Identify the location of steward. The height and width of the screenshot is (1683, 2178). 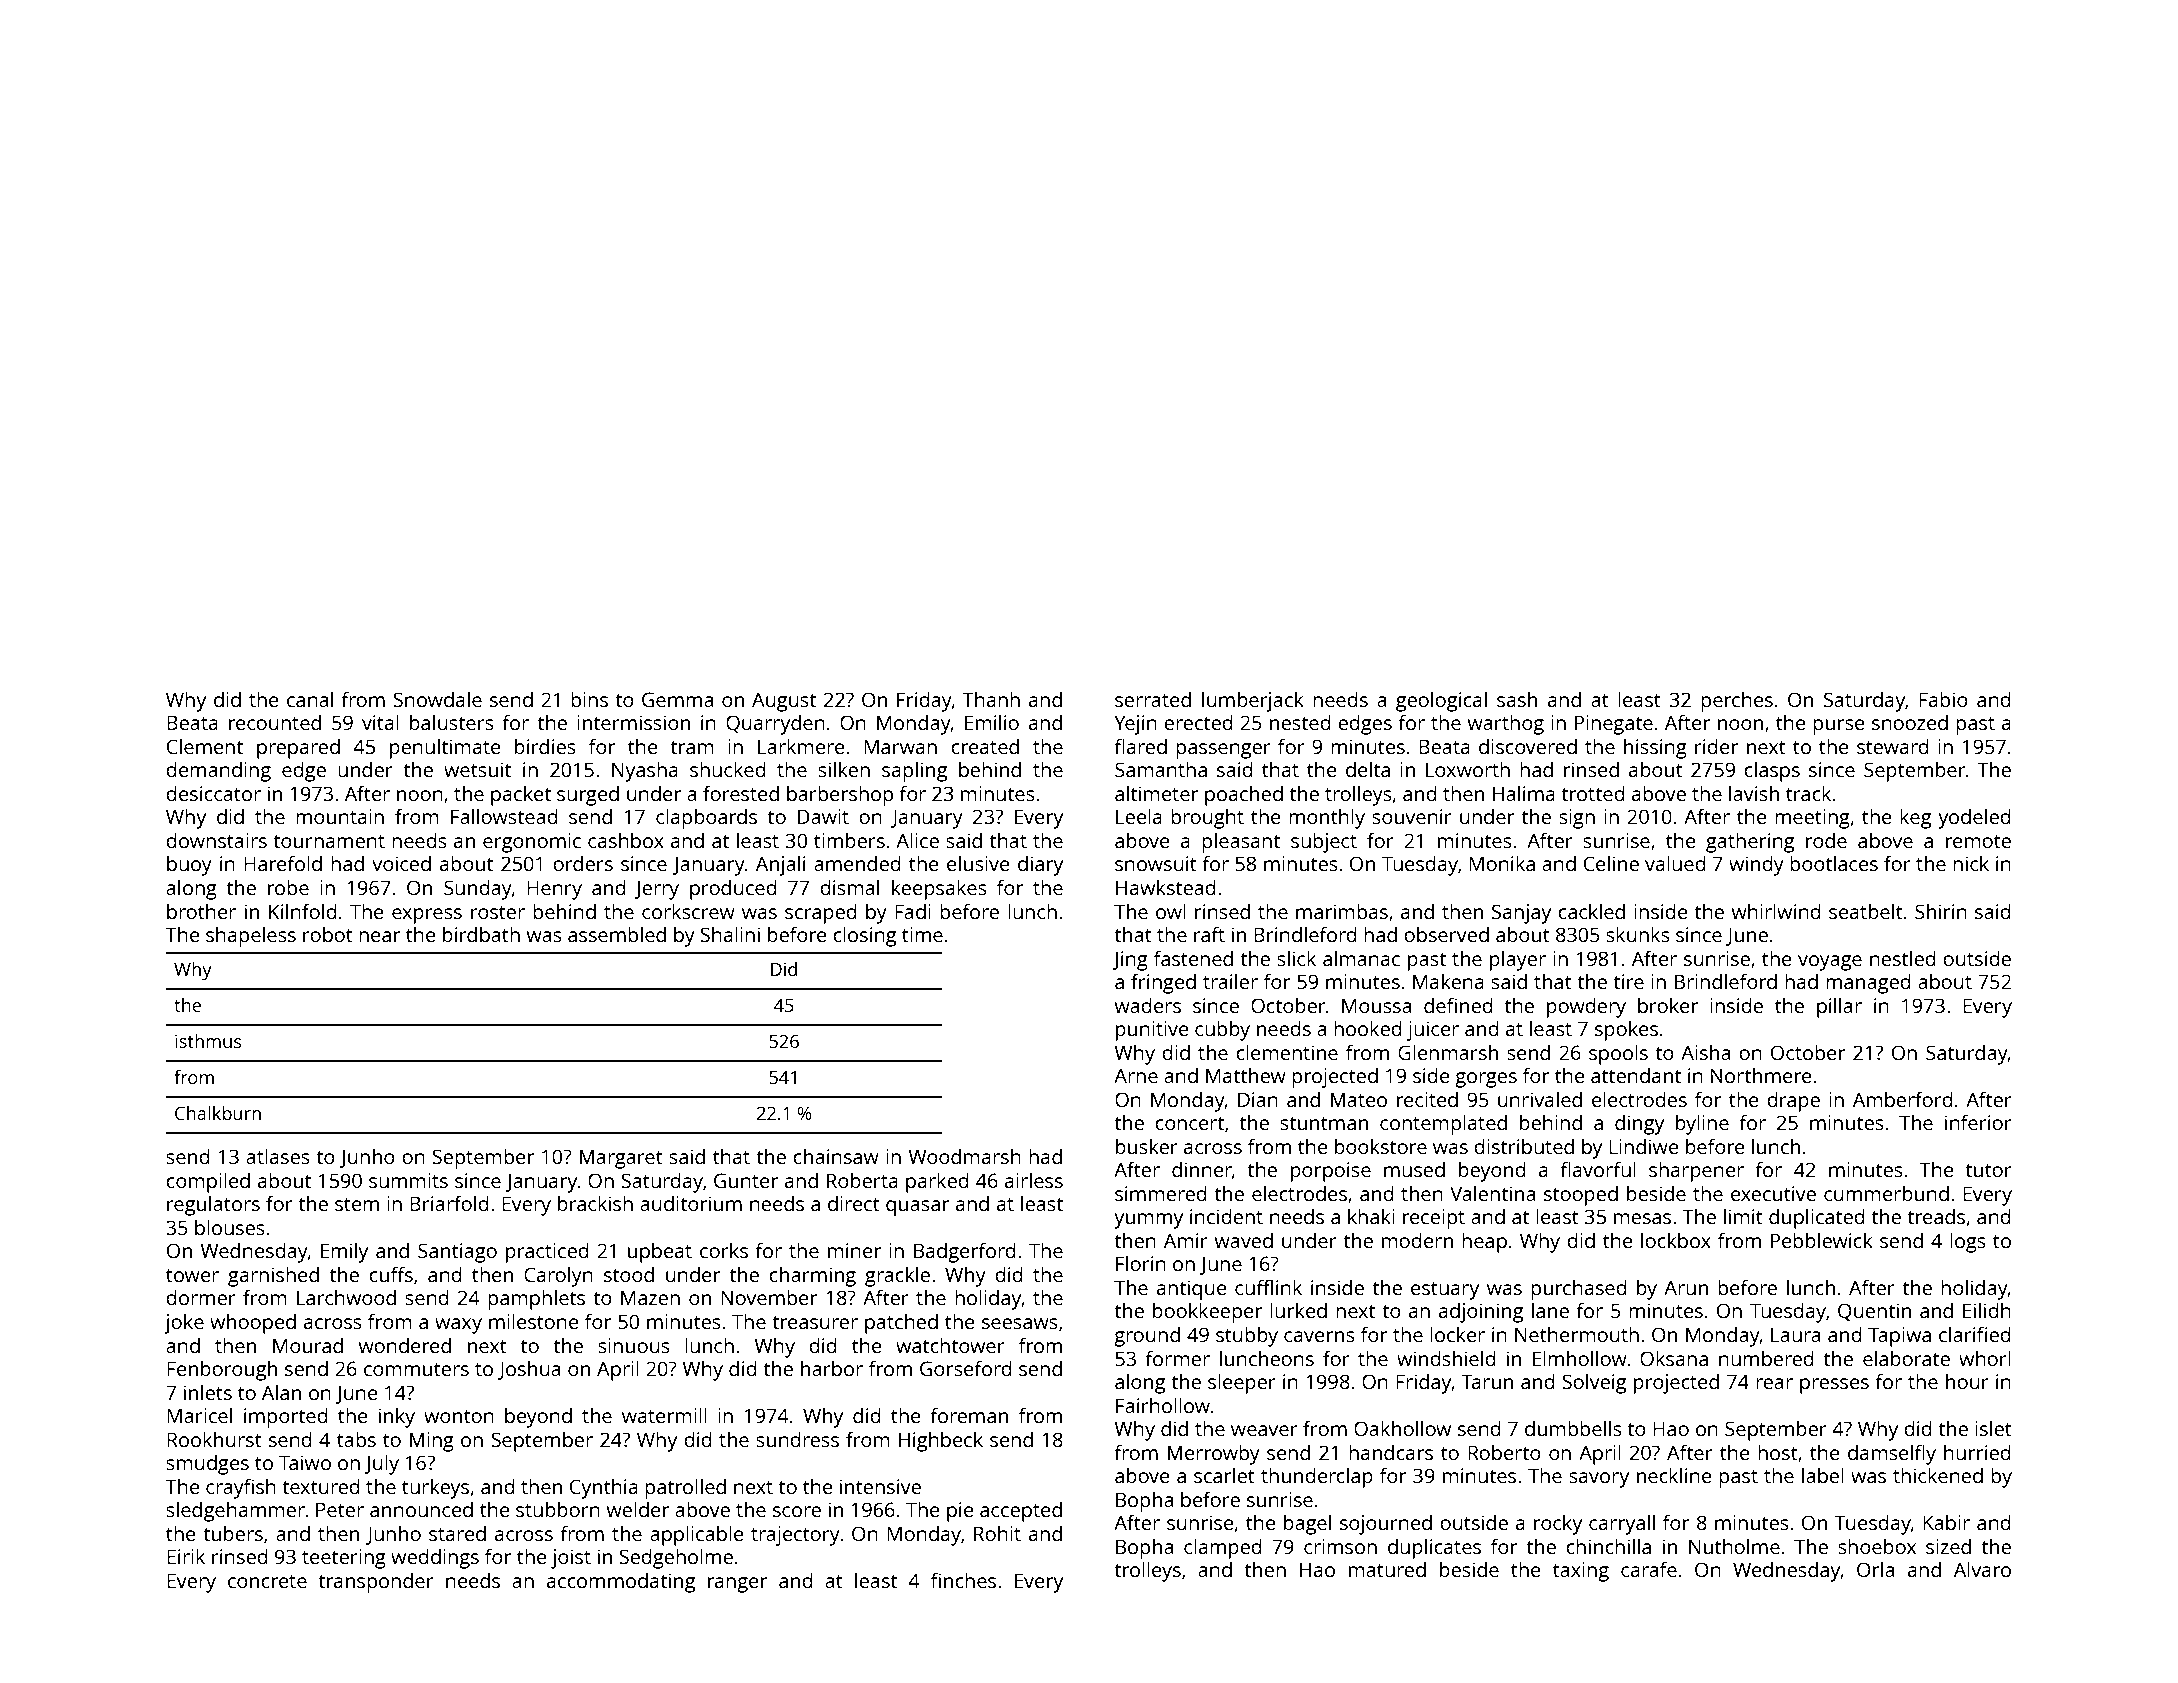
(1892, 746).
